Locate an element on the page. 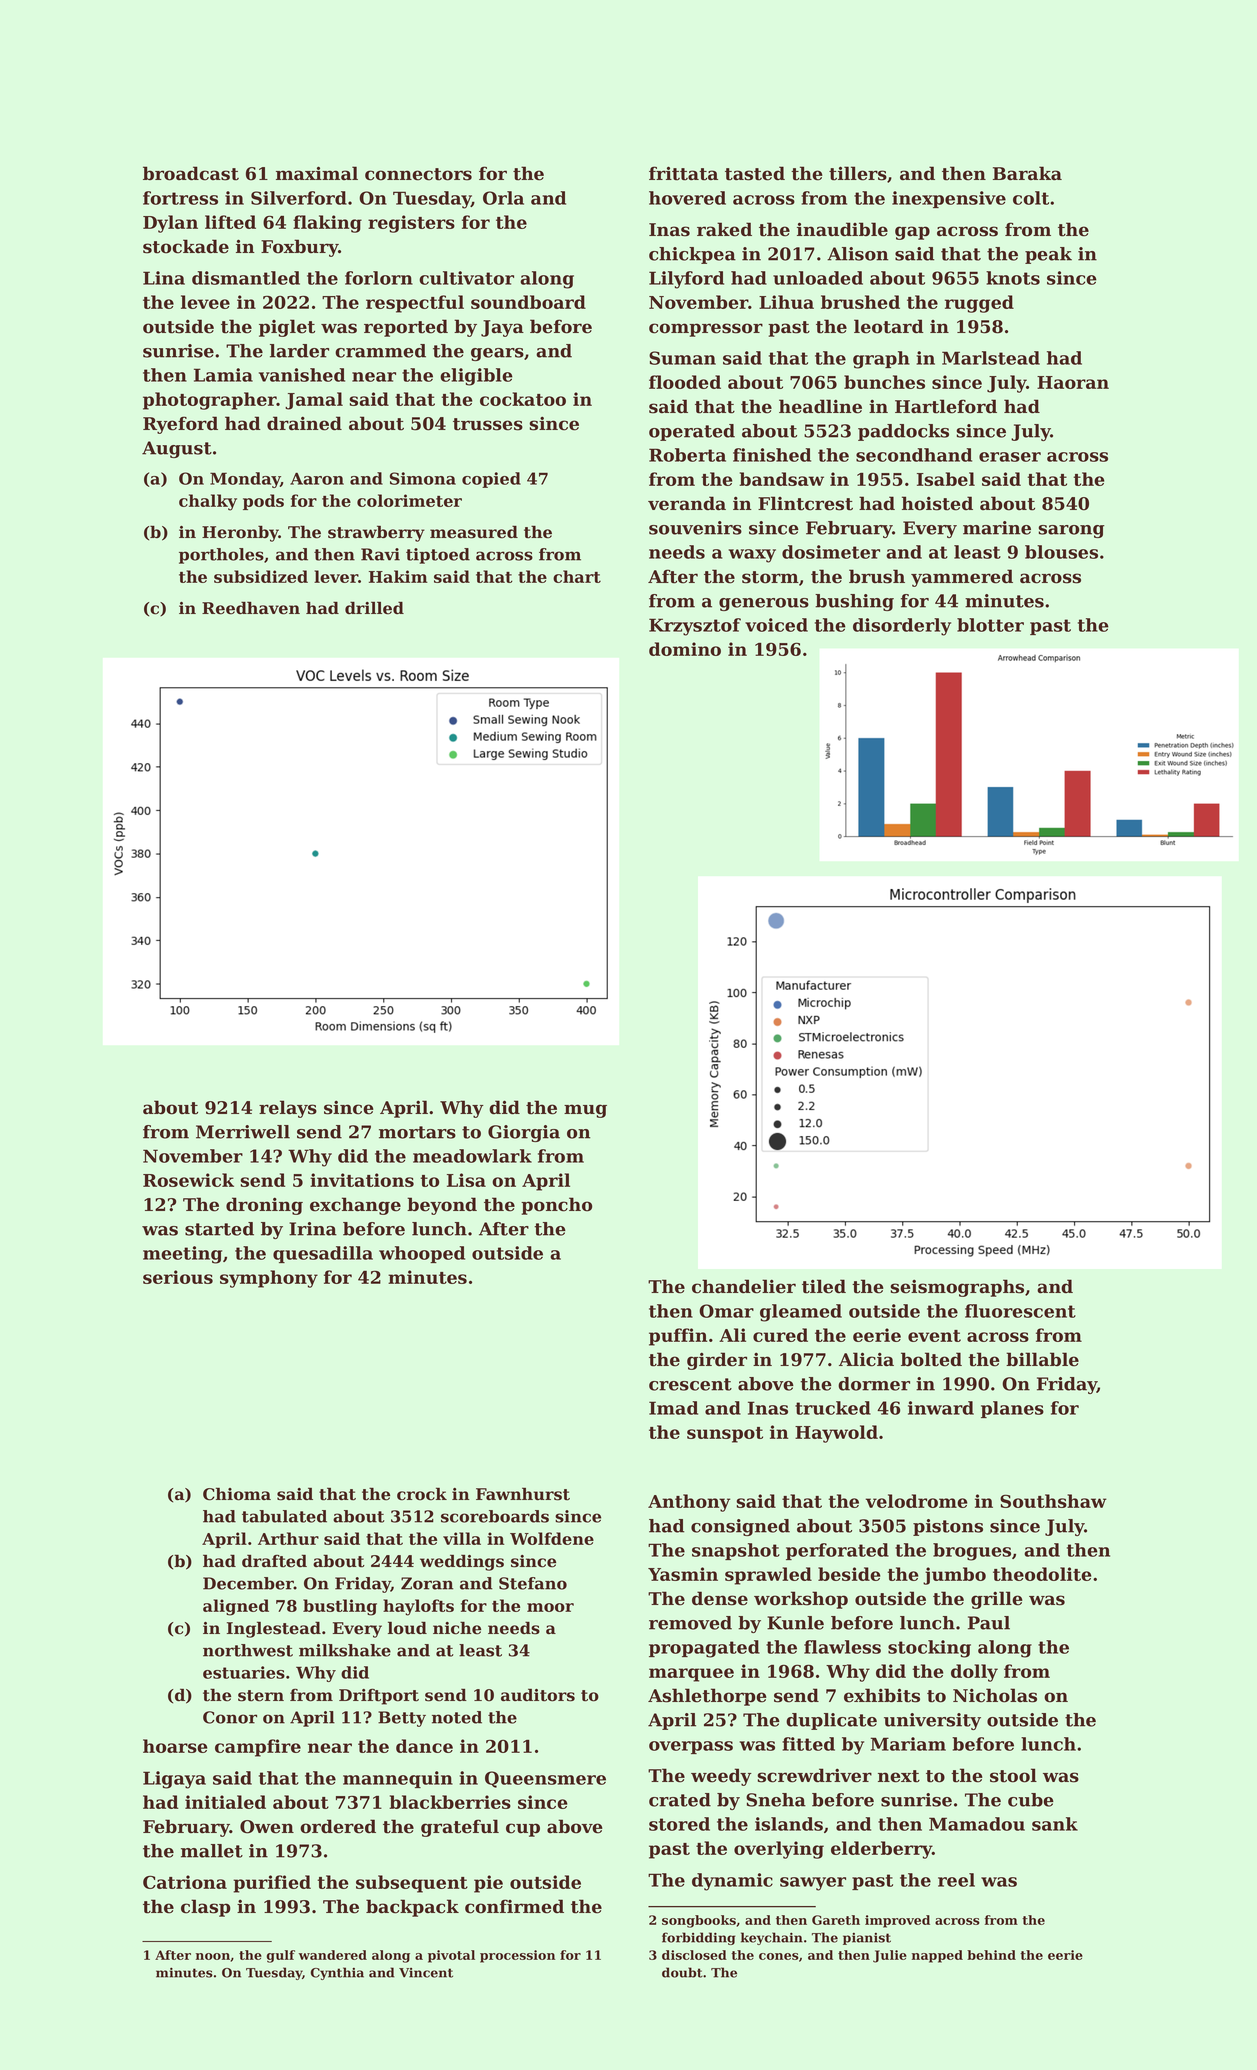 This image has width=1257, height=2070. mug is located at coordinates (585, 1111).
